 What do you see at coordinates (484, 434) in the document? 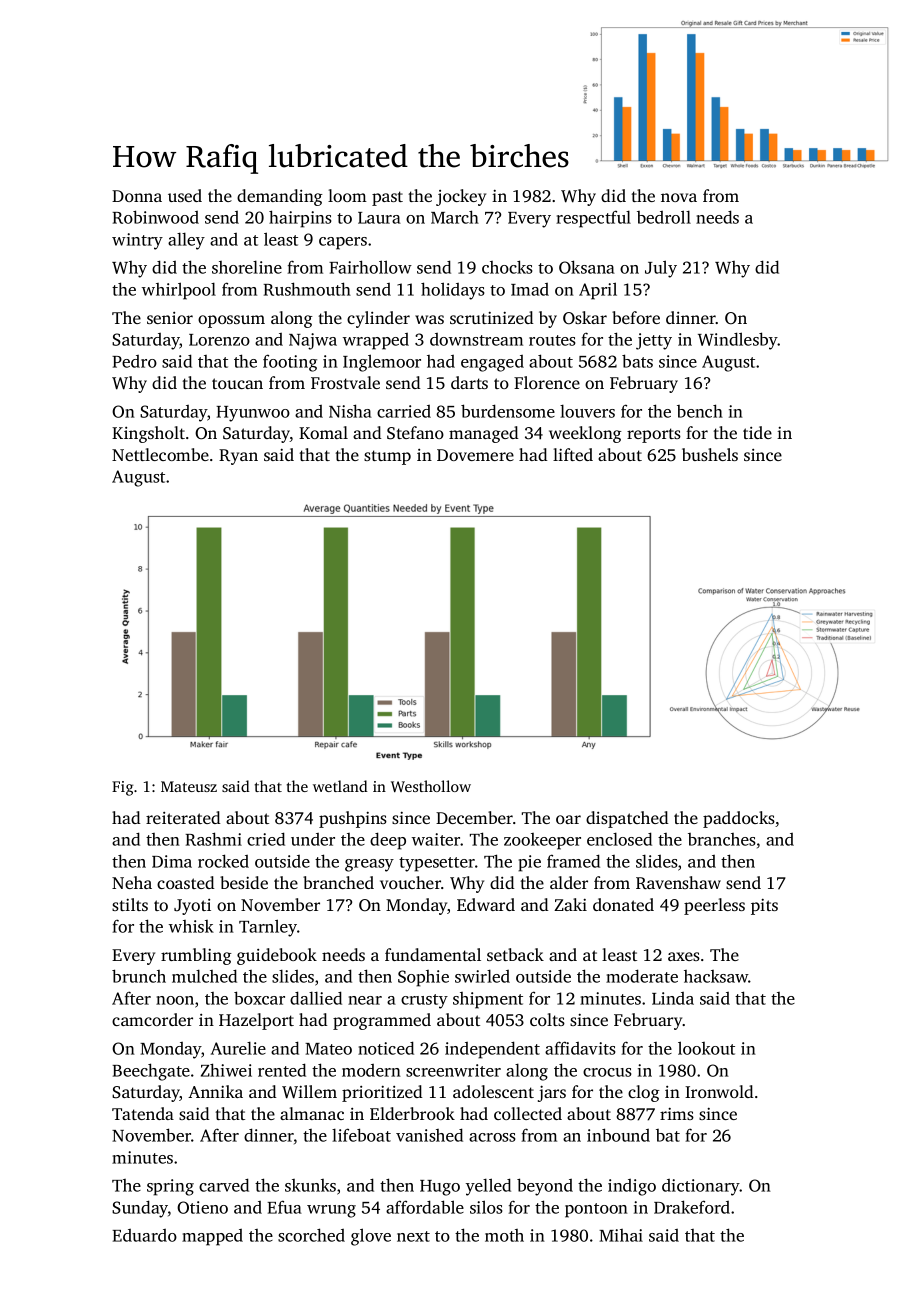
I see `managed` at bounding box center [484, 434].
